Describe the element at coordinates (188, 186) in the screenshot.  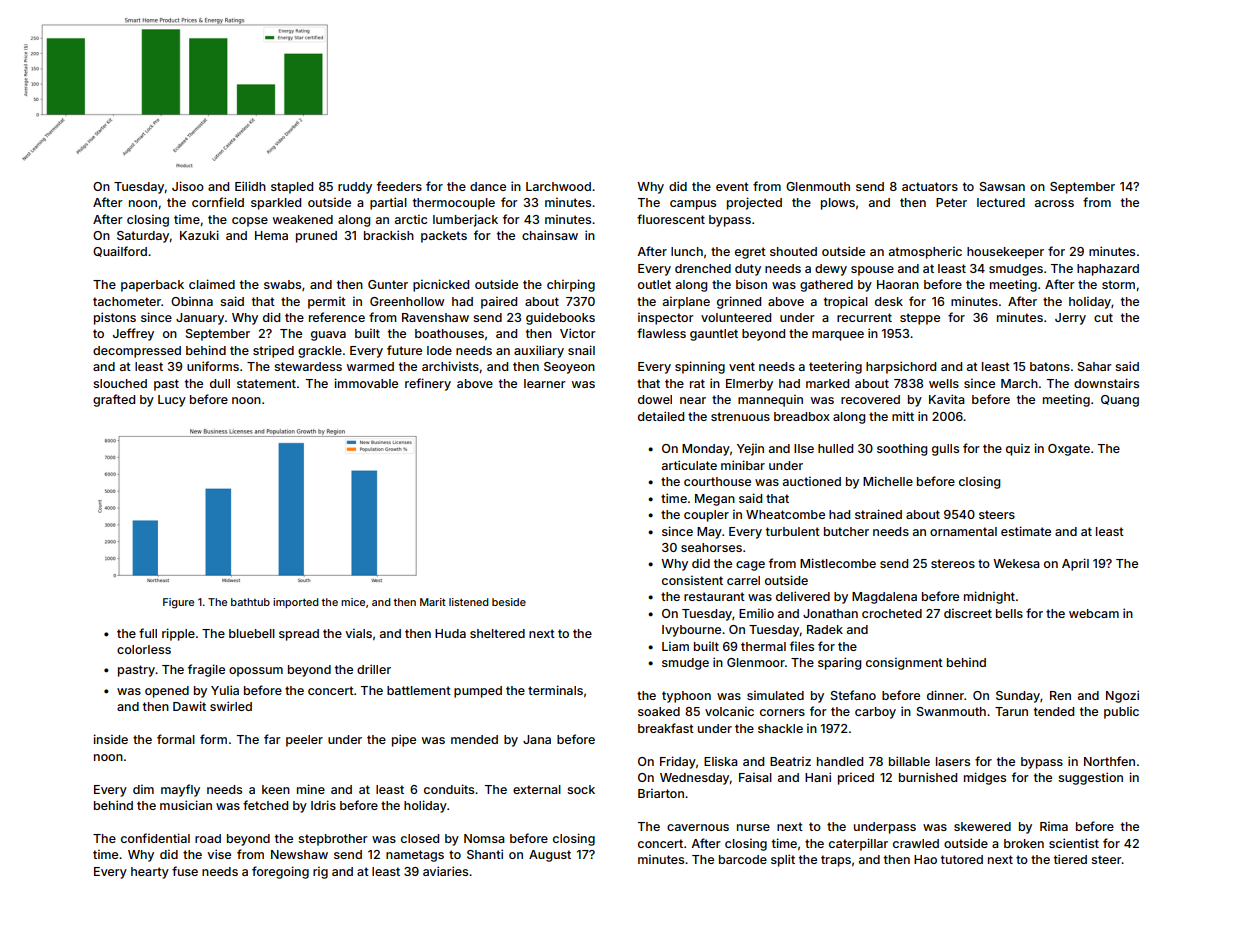
I see `Jisoo` at that location.
